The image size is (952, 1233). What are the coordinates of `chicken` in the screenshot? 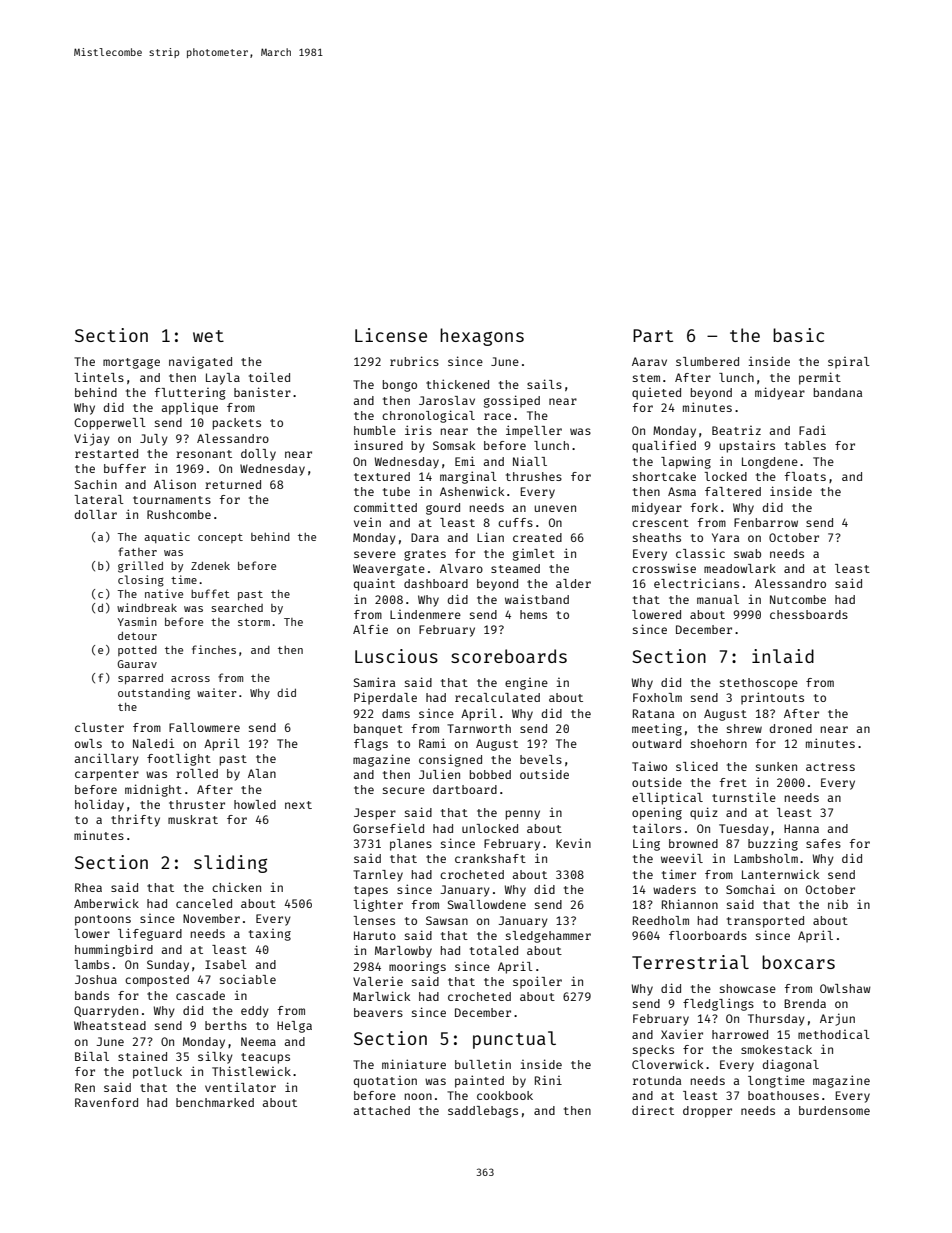 It's located at (236, 887).
